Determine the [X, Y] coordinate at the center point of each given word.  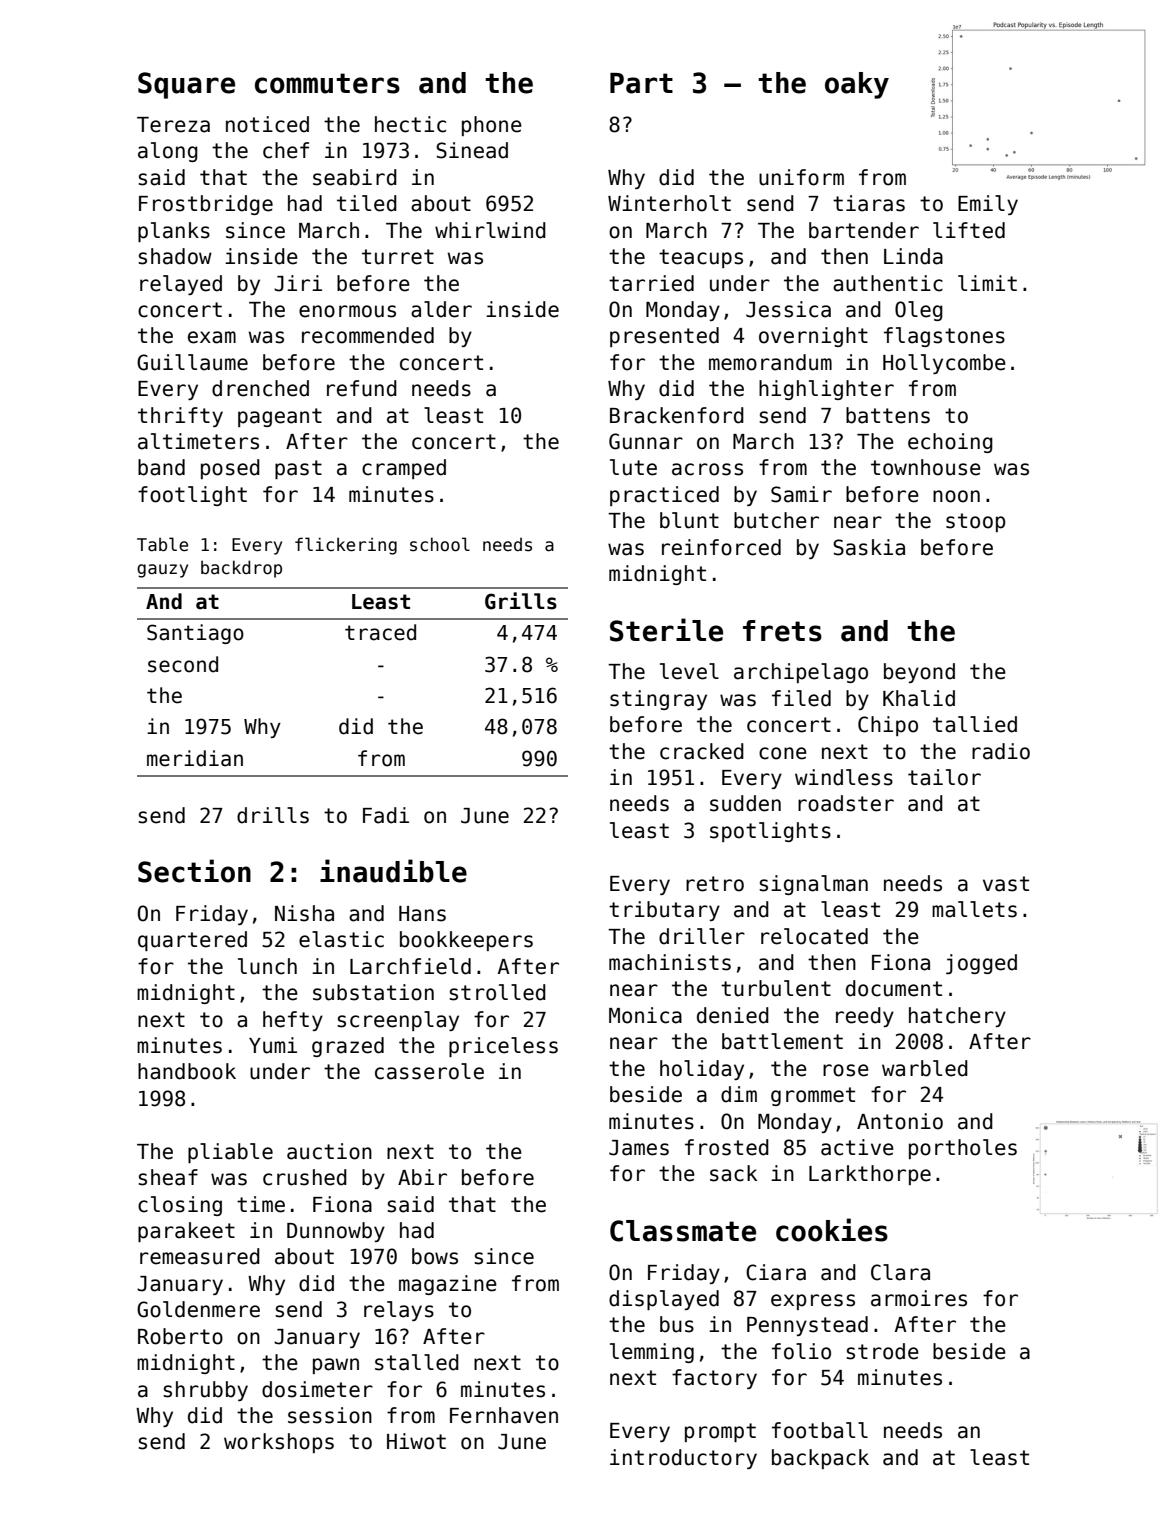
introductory [683, 1459]
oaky [857, 85]
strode [882, 1351]
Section [194, 871]
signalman [813, 885]
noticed [267, 124]
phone [492, 126]
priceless [503, 1047]
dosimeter [317, 1389]
